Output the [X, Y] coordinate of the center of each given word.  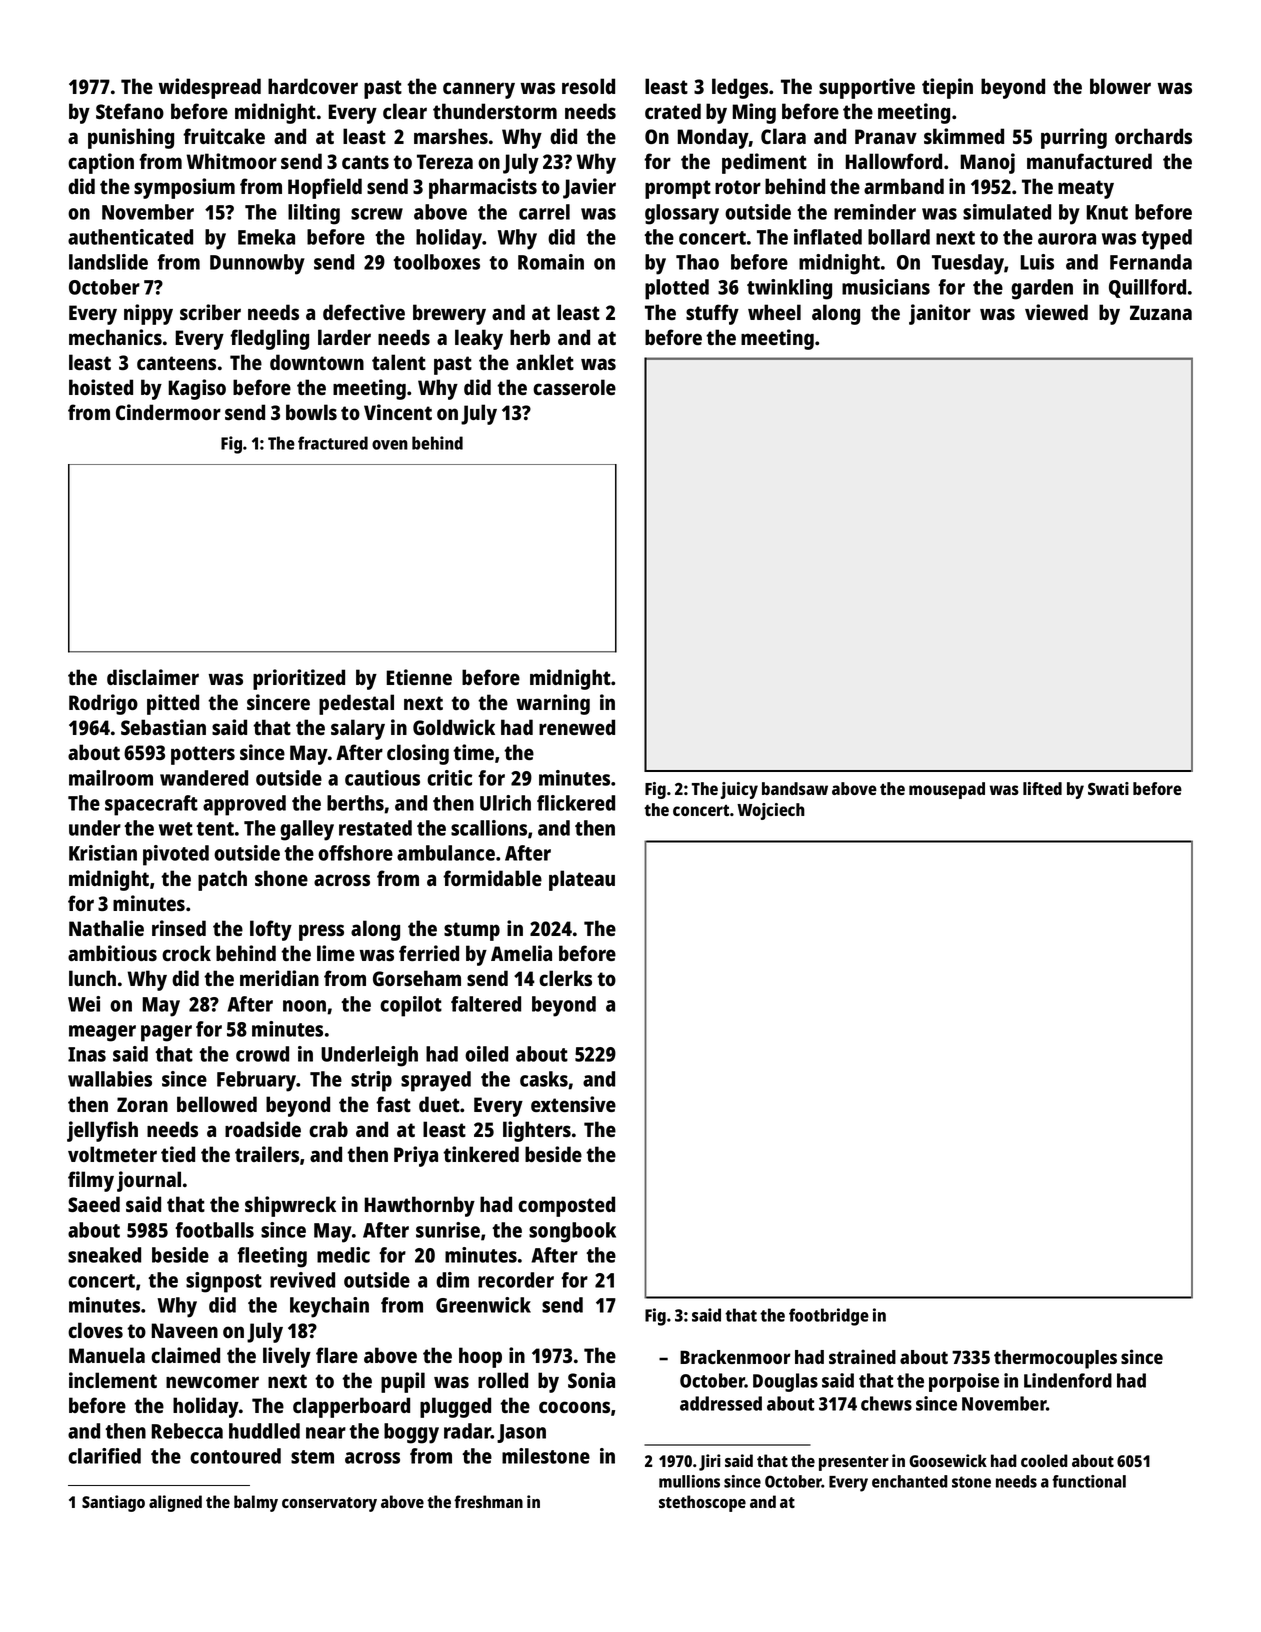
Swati [1108, 788]
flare [337, 1355]
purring [1074, 138]
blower [1120, 86]
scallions [489, 828]
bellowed [217, 1104]
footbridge [829, 1317]
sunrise [448, 1230]
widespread [210, 88]
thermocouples [1055, 1359]
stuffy [712, 314]
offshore [355, 853]
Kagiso [197, 389]
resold [588, 86]
